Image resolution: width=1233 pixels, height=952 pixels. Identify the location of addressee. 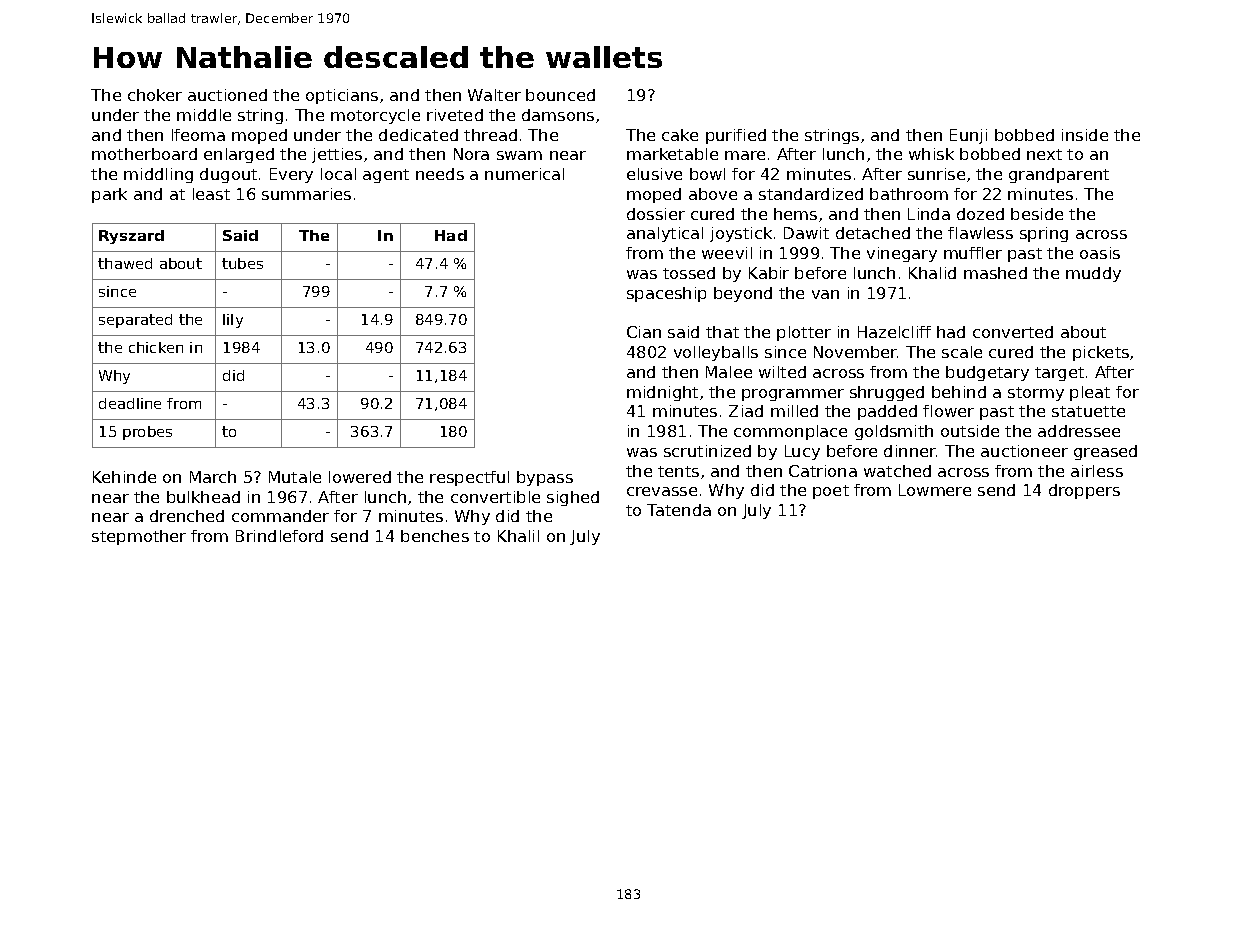
(1079, 431).
